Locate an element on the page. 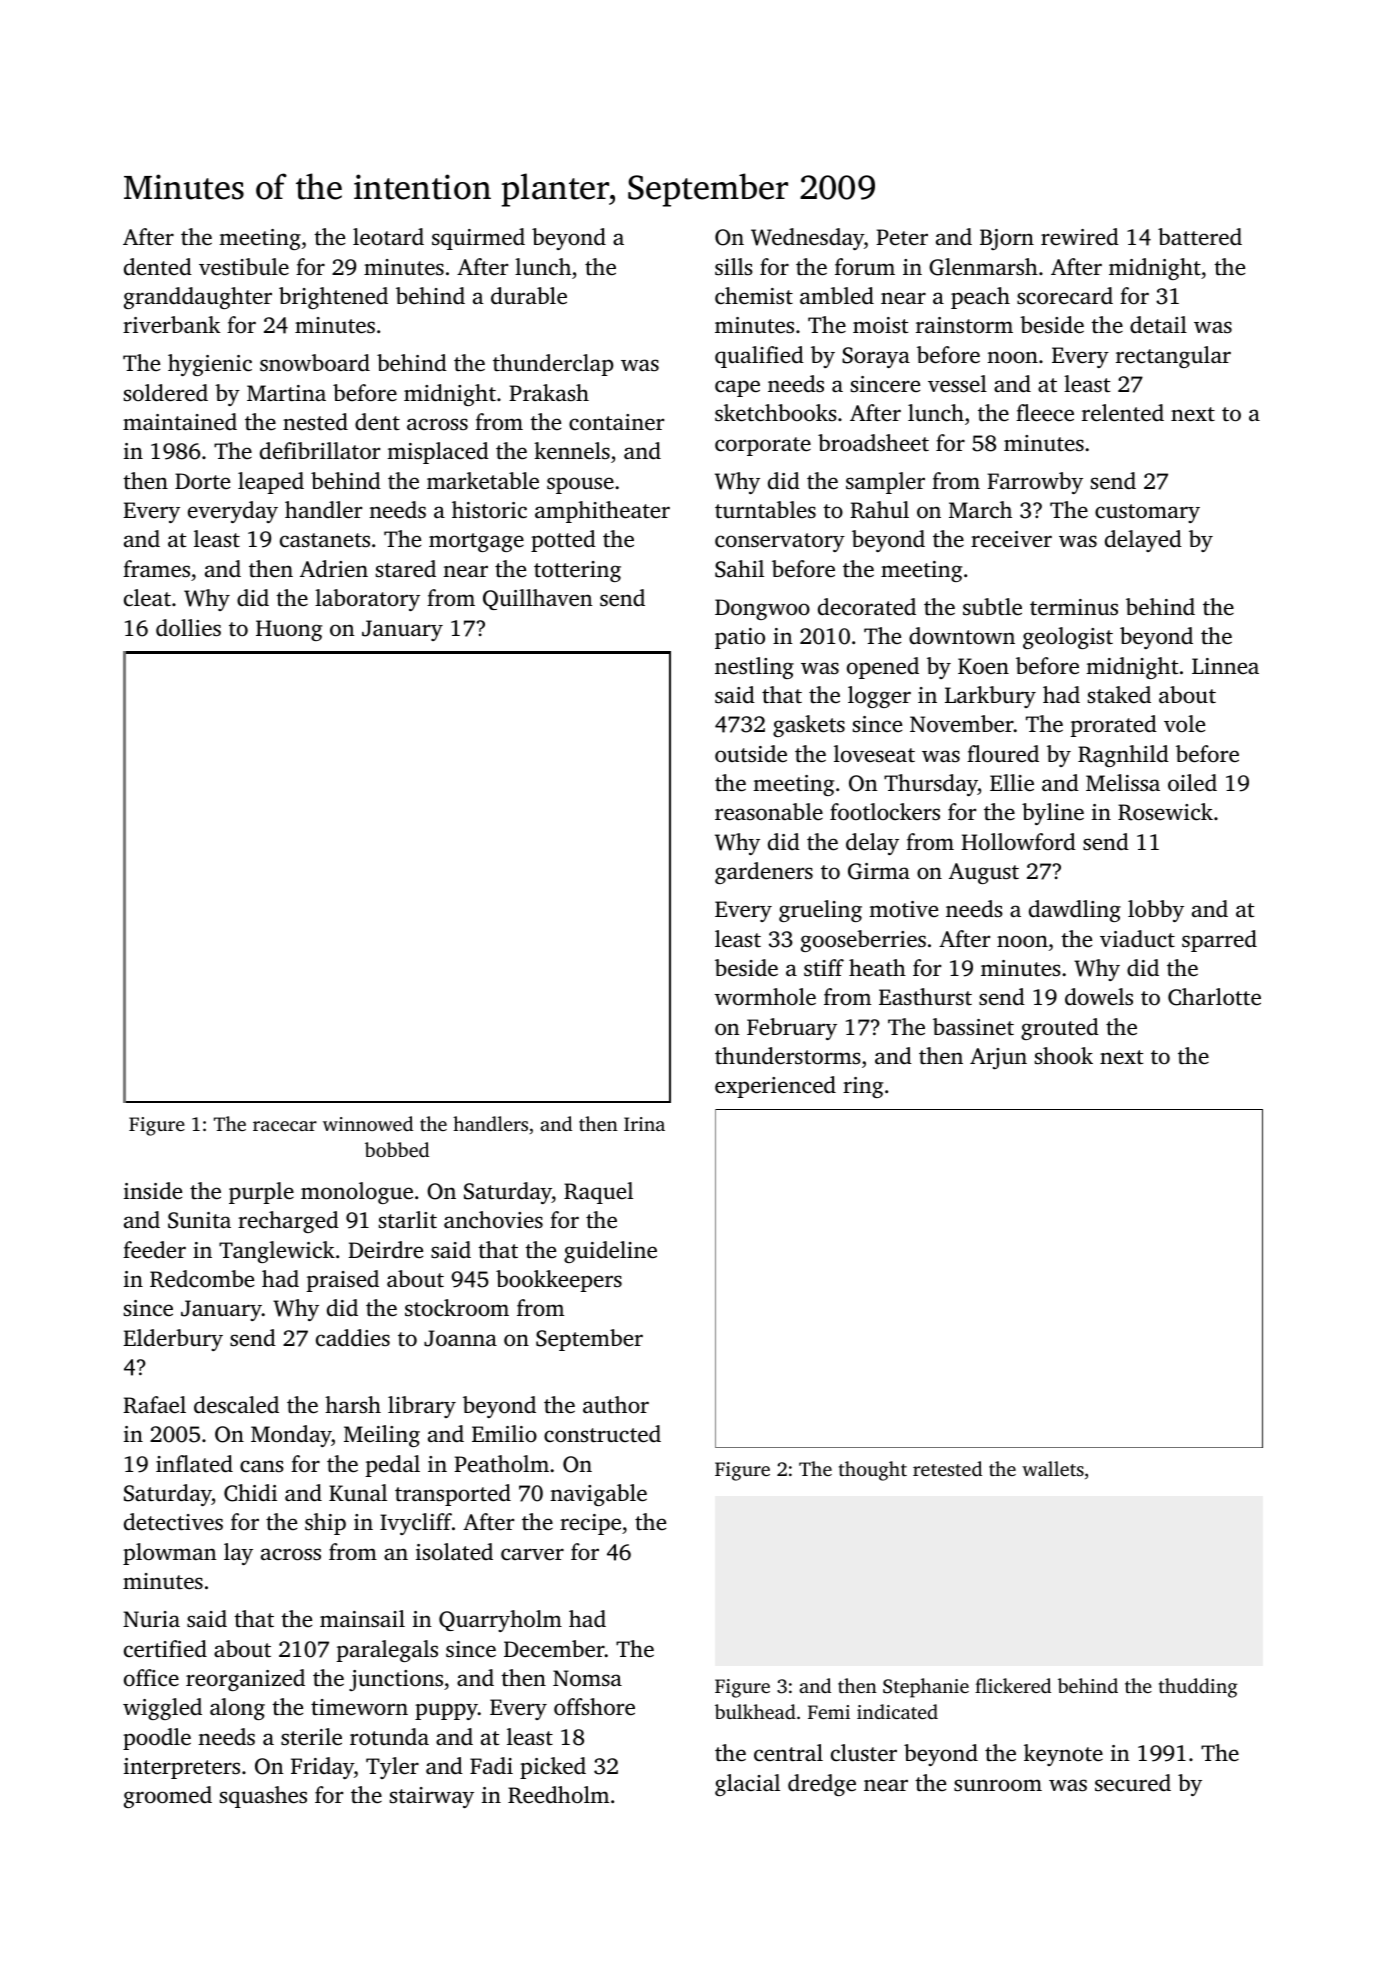  Wednesday is located at coordinates (807, 239).
